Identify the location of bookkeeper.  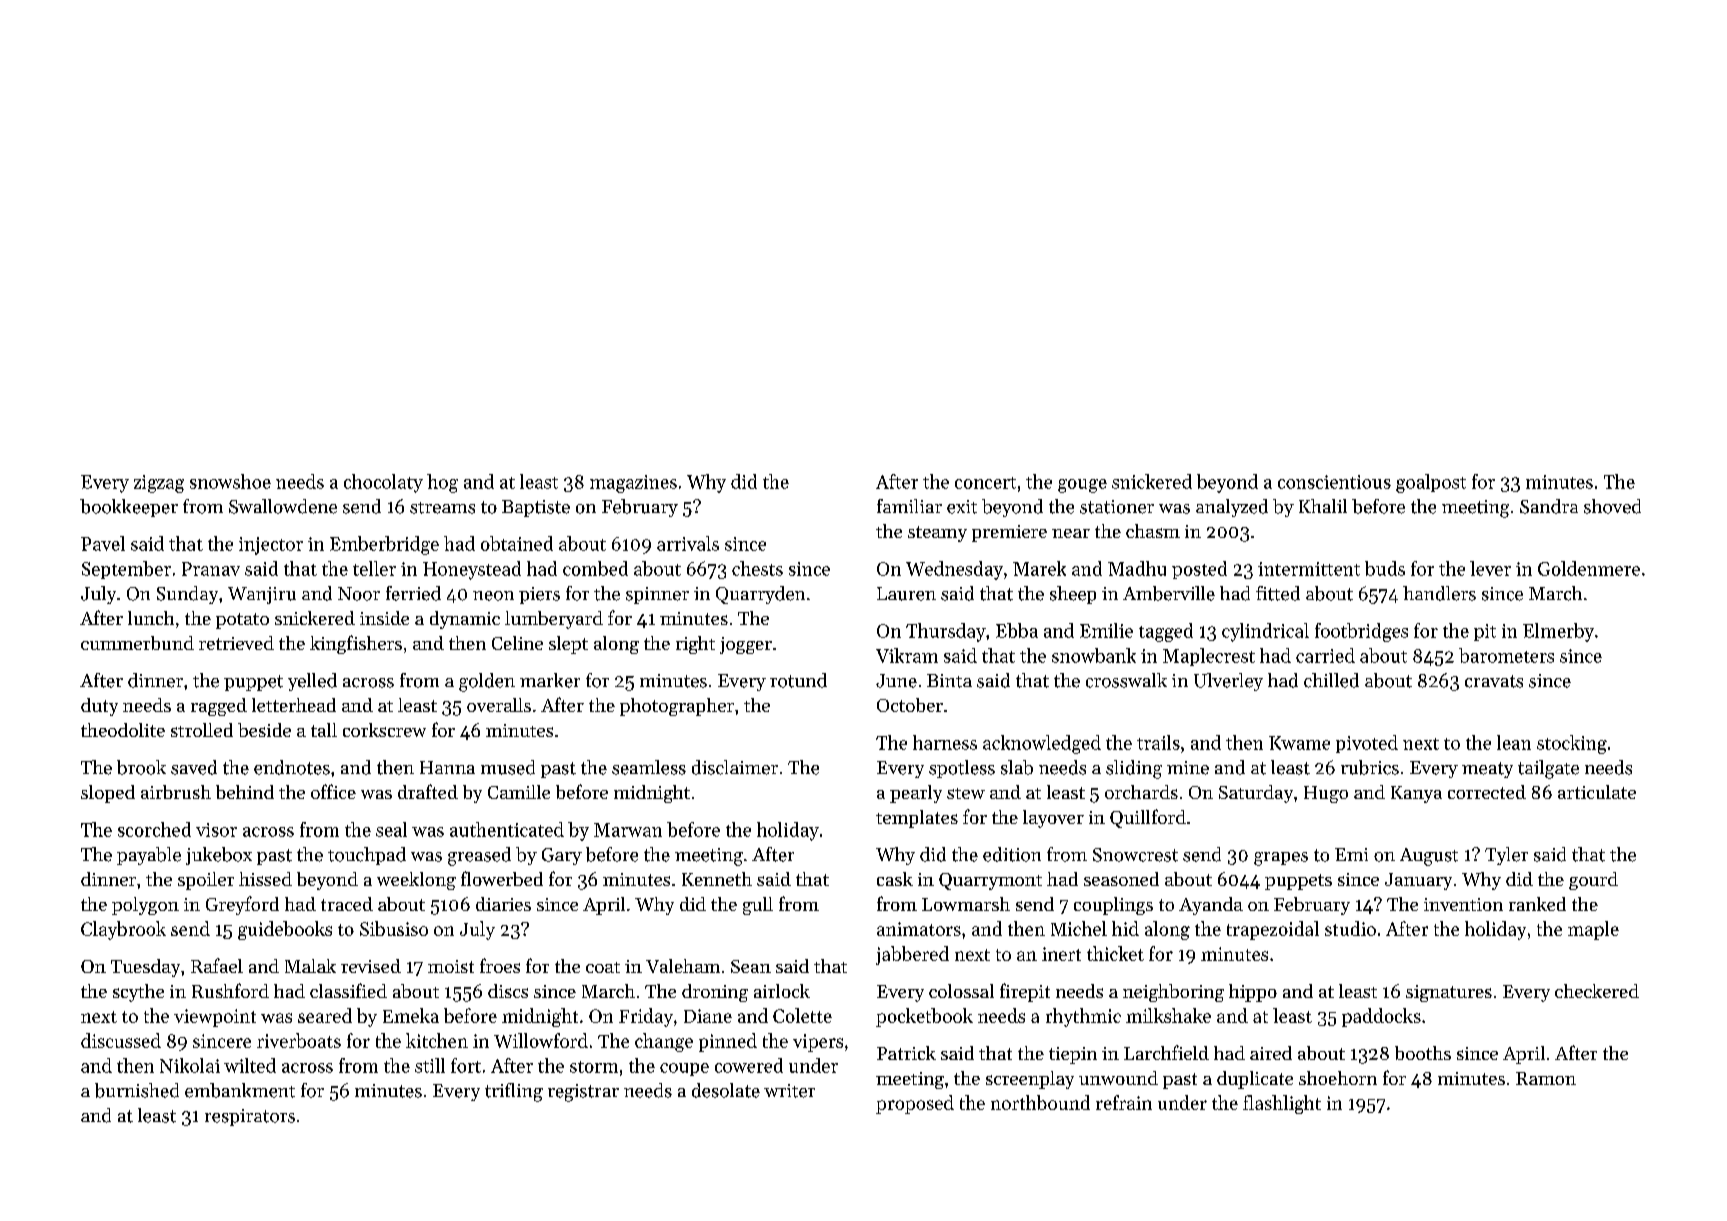
(129, 508).
